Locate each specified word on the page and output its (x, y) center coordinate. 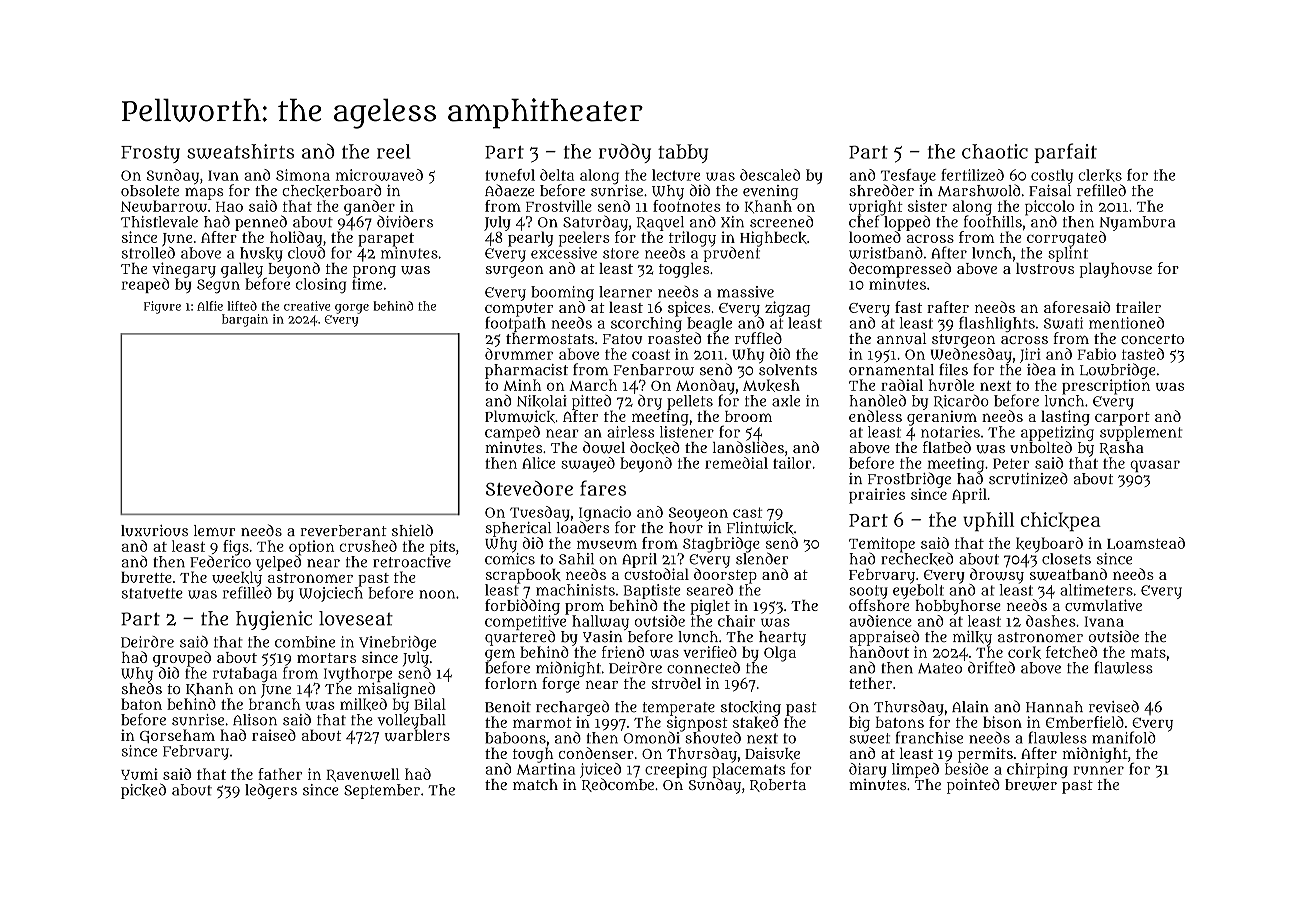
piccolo (1049, 207)
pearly (530, 239)
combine (305, 642)
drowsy (997, 576)
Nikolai (542, 401)
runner (1099, 770)
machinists (575, 590)
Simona (303, 175)
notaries (950, 432)
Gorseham (177, 736)
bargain (245, 320)
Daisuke (772, 753)
